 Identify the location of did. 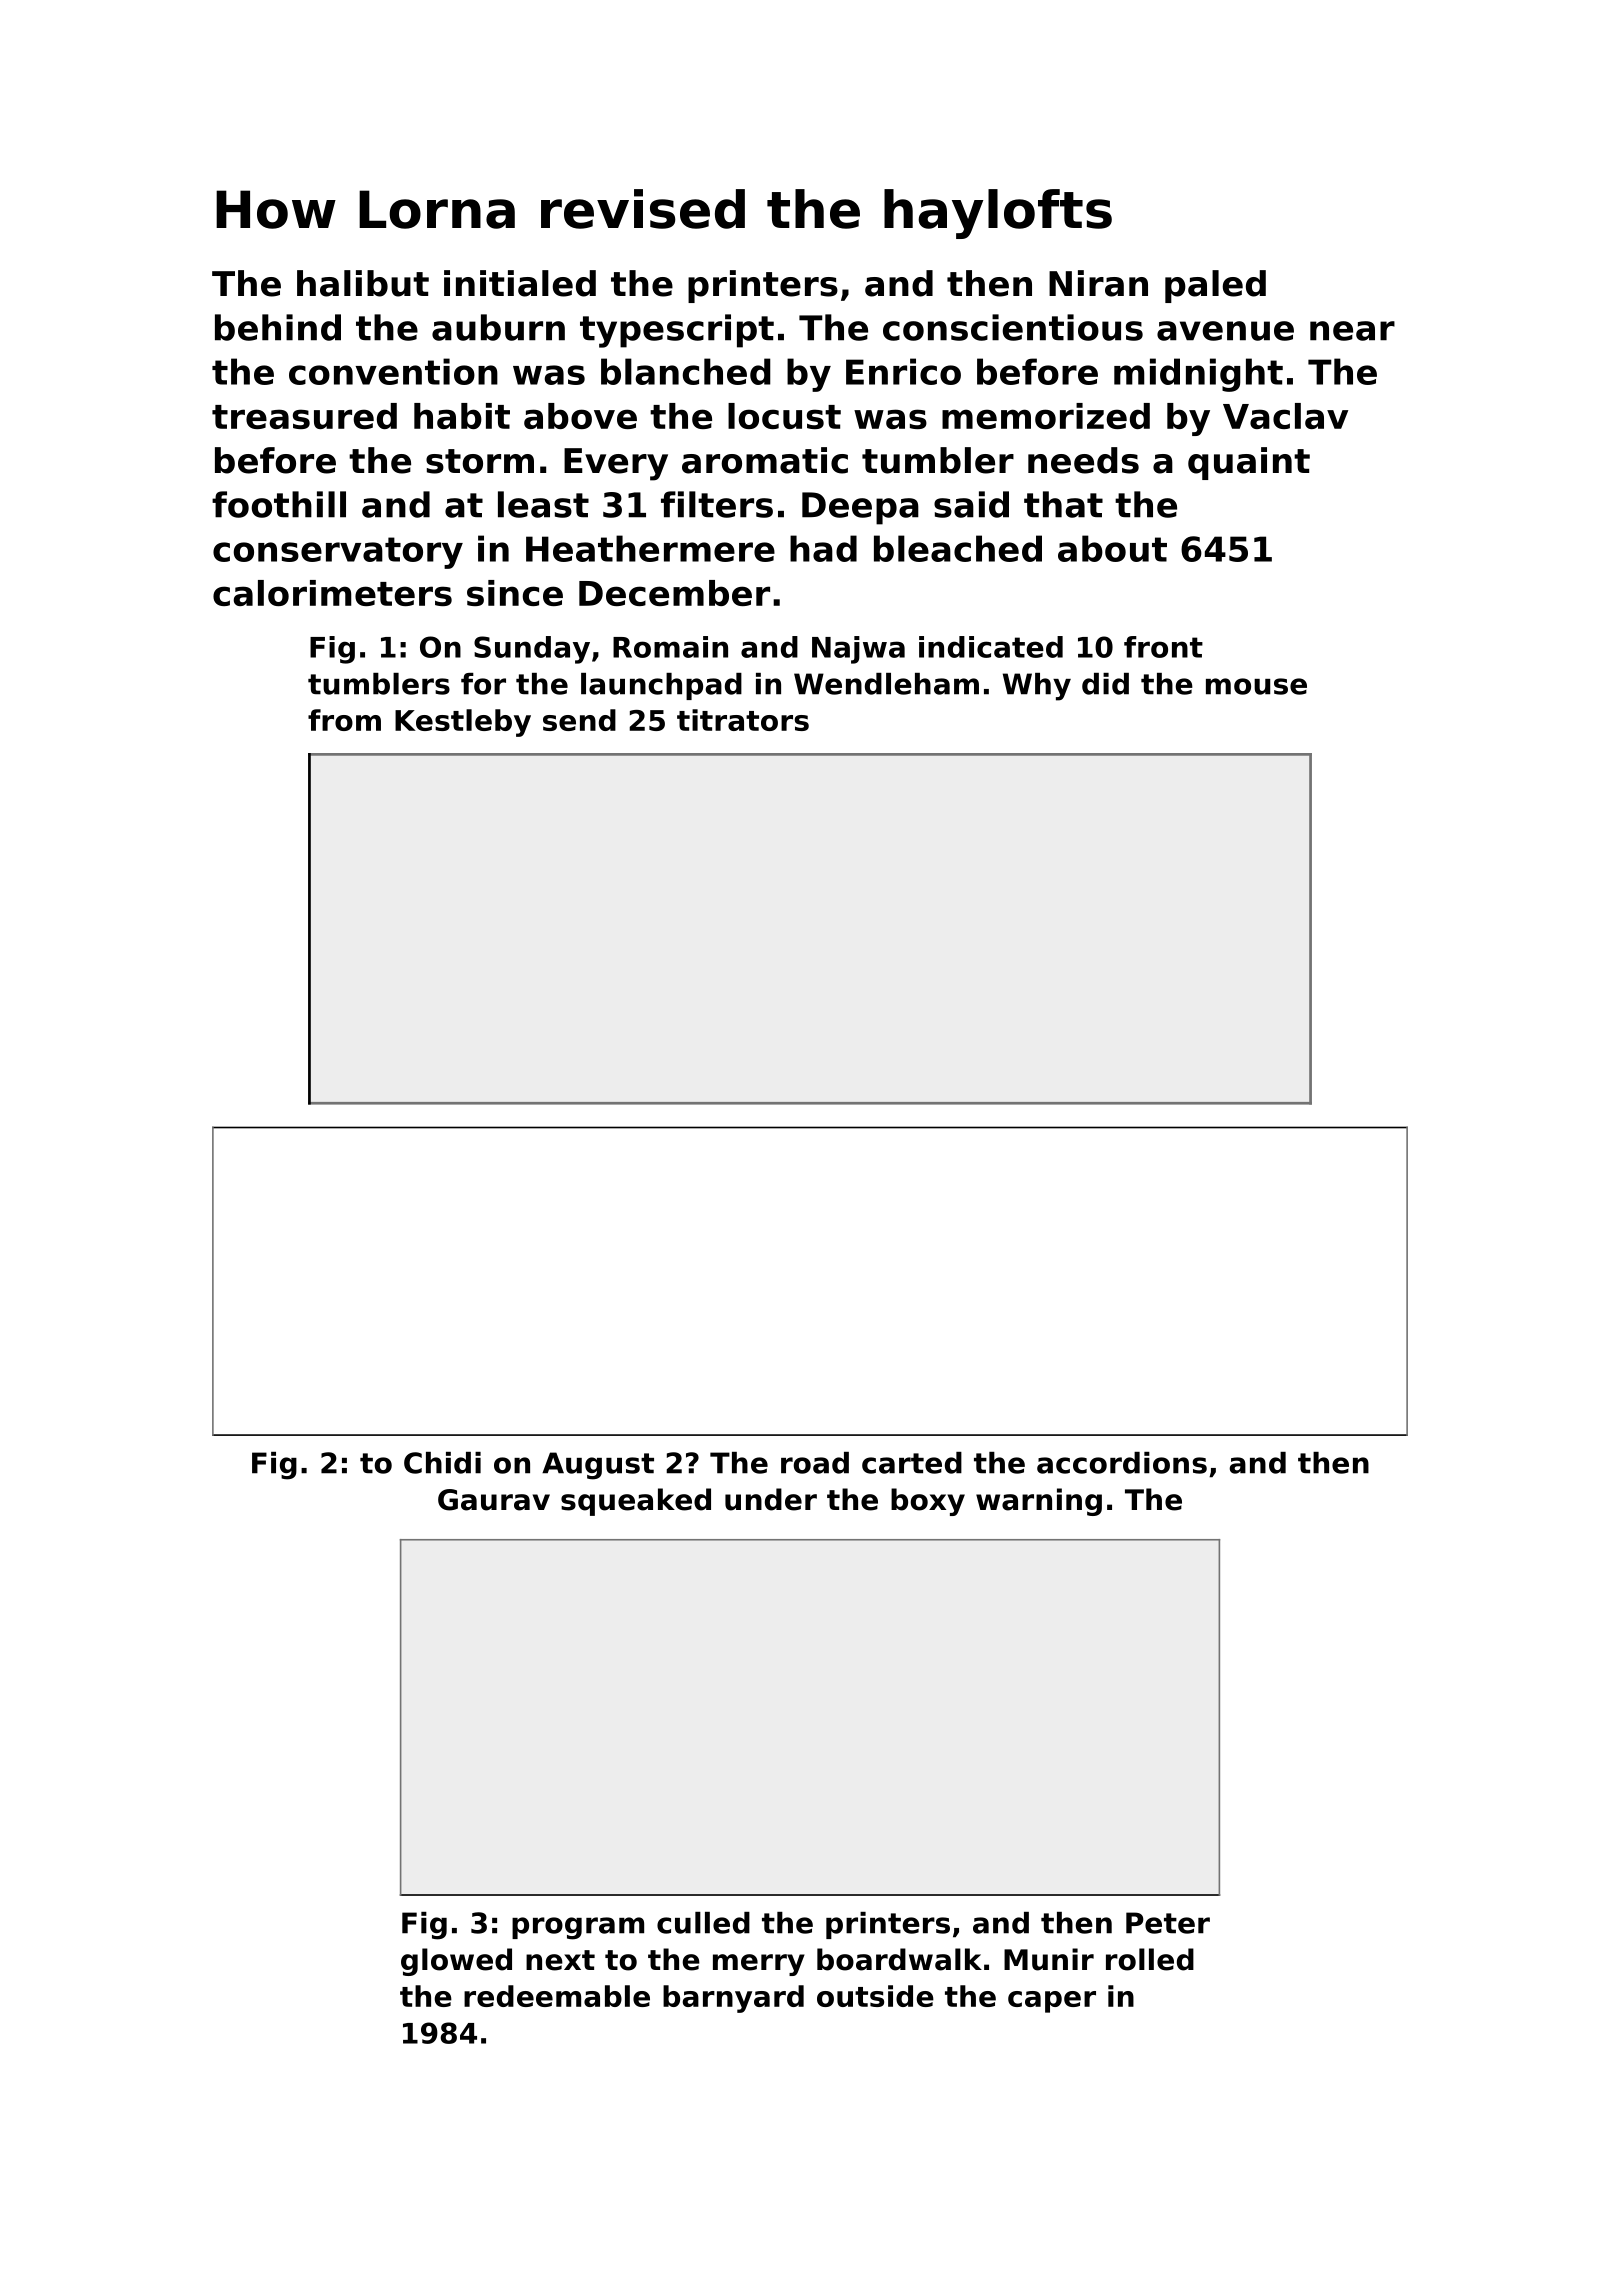
(1105, 684).
